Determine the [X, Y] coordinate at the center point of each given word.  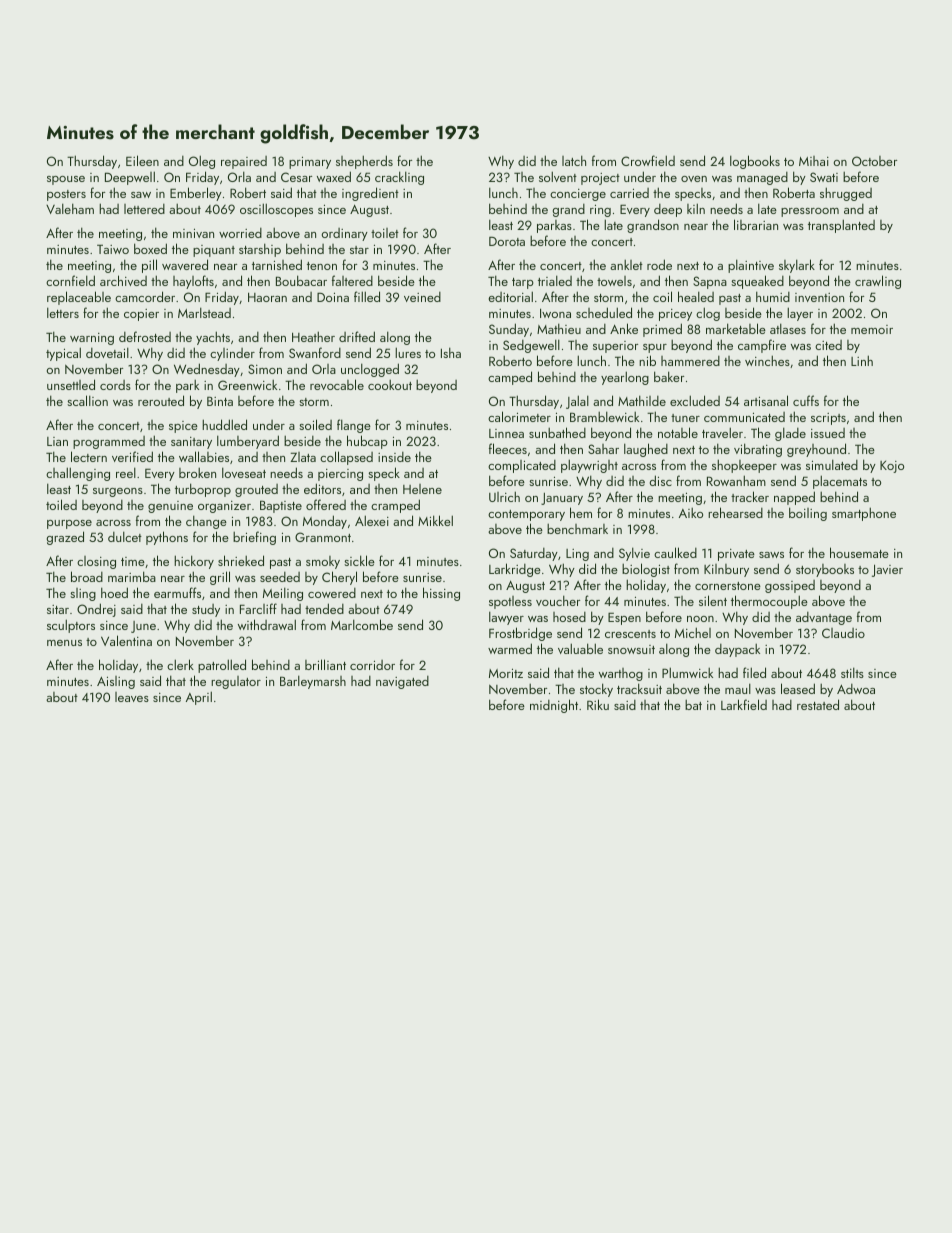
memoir [872, 329]
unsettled [71, 384]
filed [754, 672]
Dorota [507, 241]
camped [510, 378]
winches [767, 360]
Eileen [142, 160]
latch [574, 160]
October [874, 161]
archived [123, 280]
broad [87, 576]
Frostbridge [520, 634]
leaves [132, 697]
